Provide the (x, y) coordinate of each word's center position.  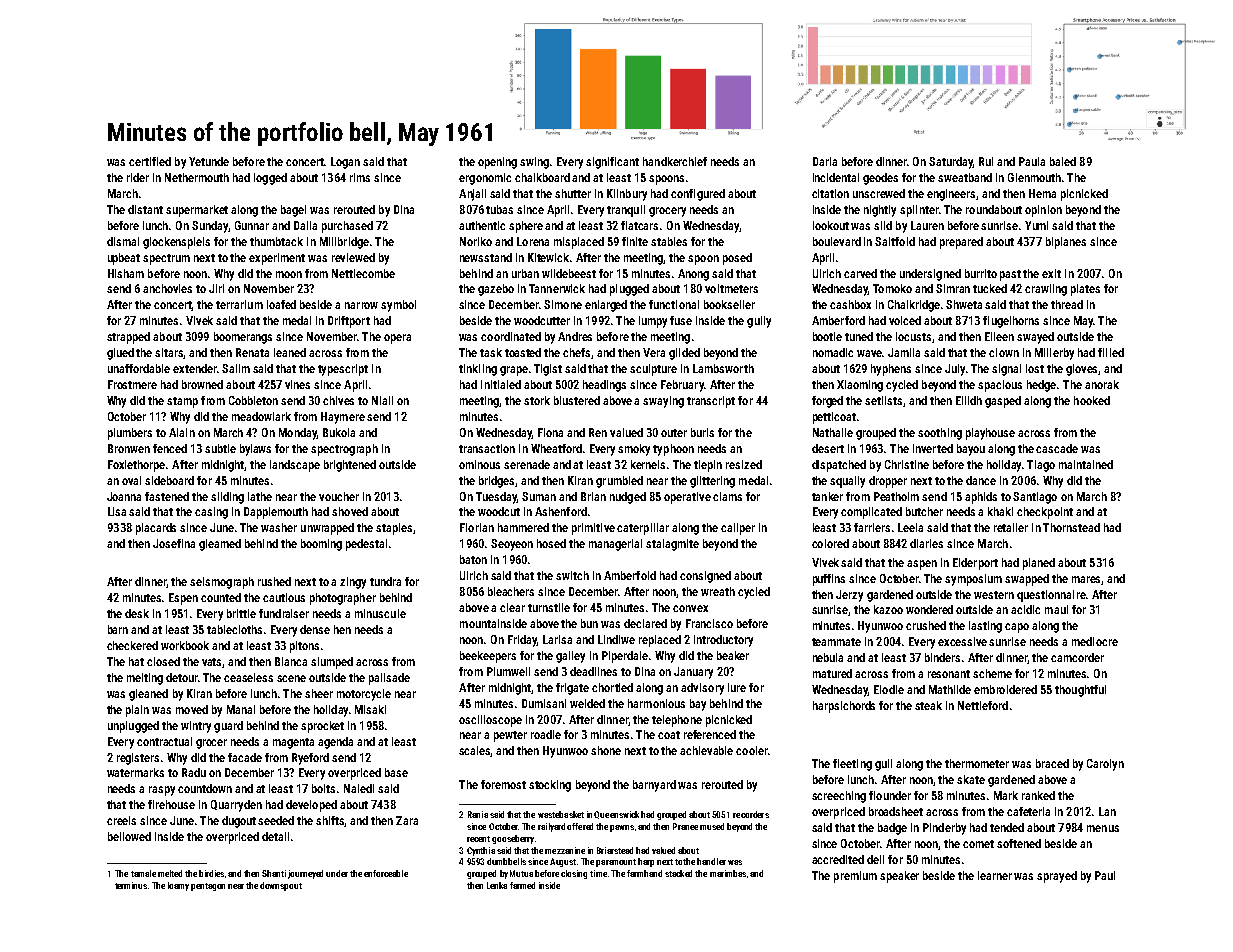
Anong (693, 275)
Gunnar (252, 225)
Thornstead (1071, 527)
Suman (539, 496)
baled (1063, 161)
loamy (178, 886)
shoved (350, 511)
